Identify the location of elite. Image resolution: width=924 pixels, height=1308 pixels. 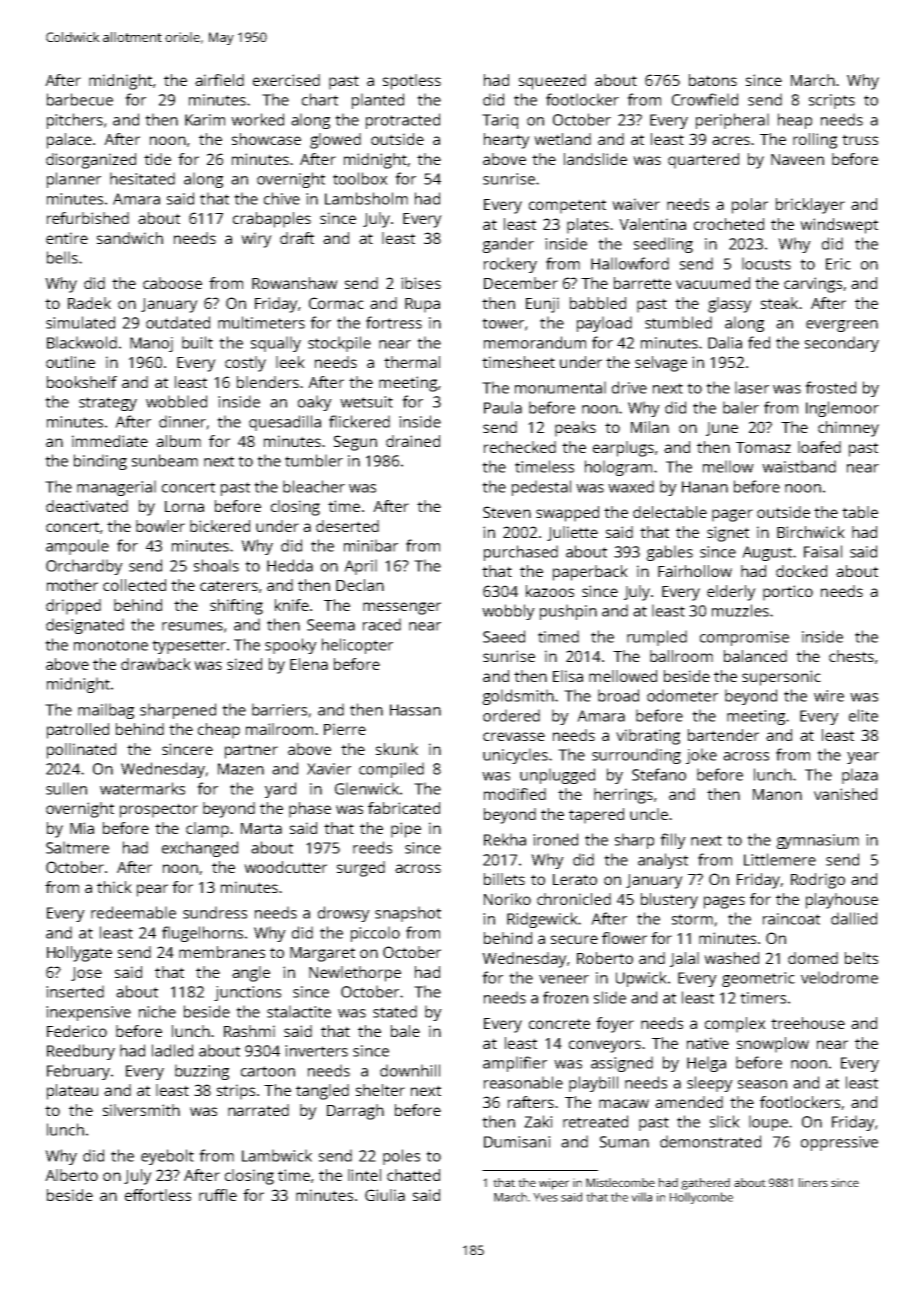
(863, 715).
